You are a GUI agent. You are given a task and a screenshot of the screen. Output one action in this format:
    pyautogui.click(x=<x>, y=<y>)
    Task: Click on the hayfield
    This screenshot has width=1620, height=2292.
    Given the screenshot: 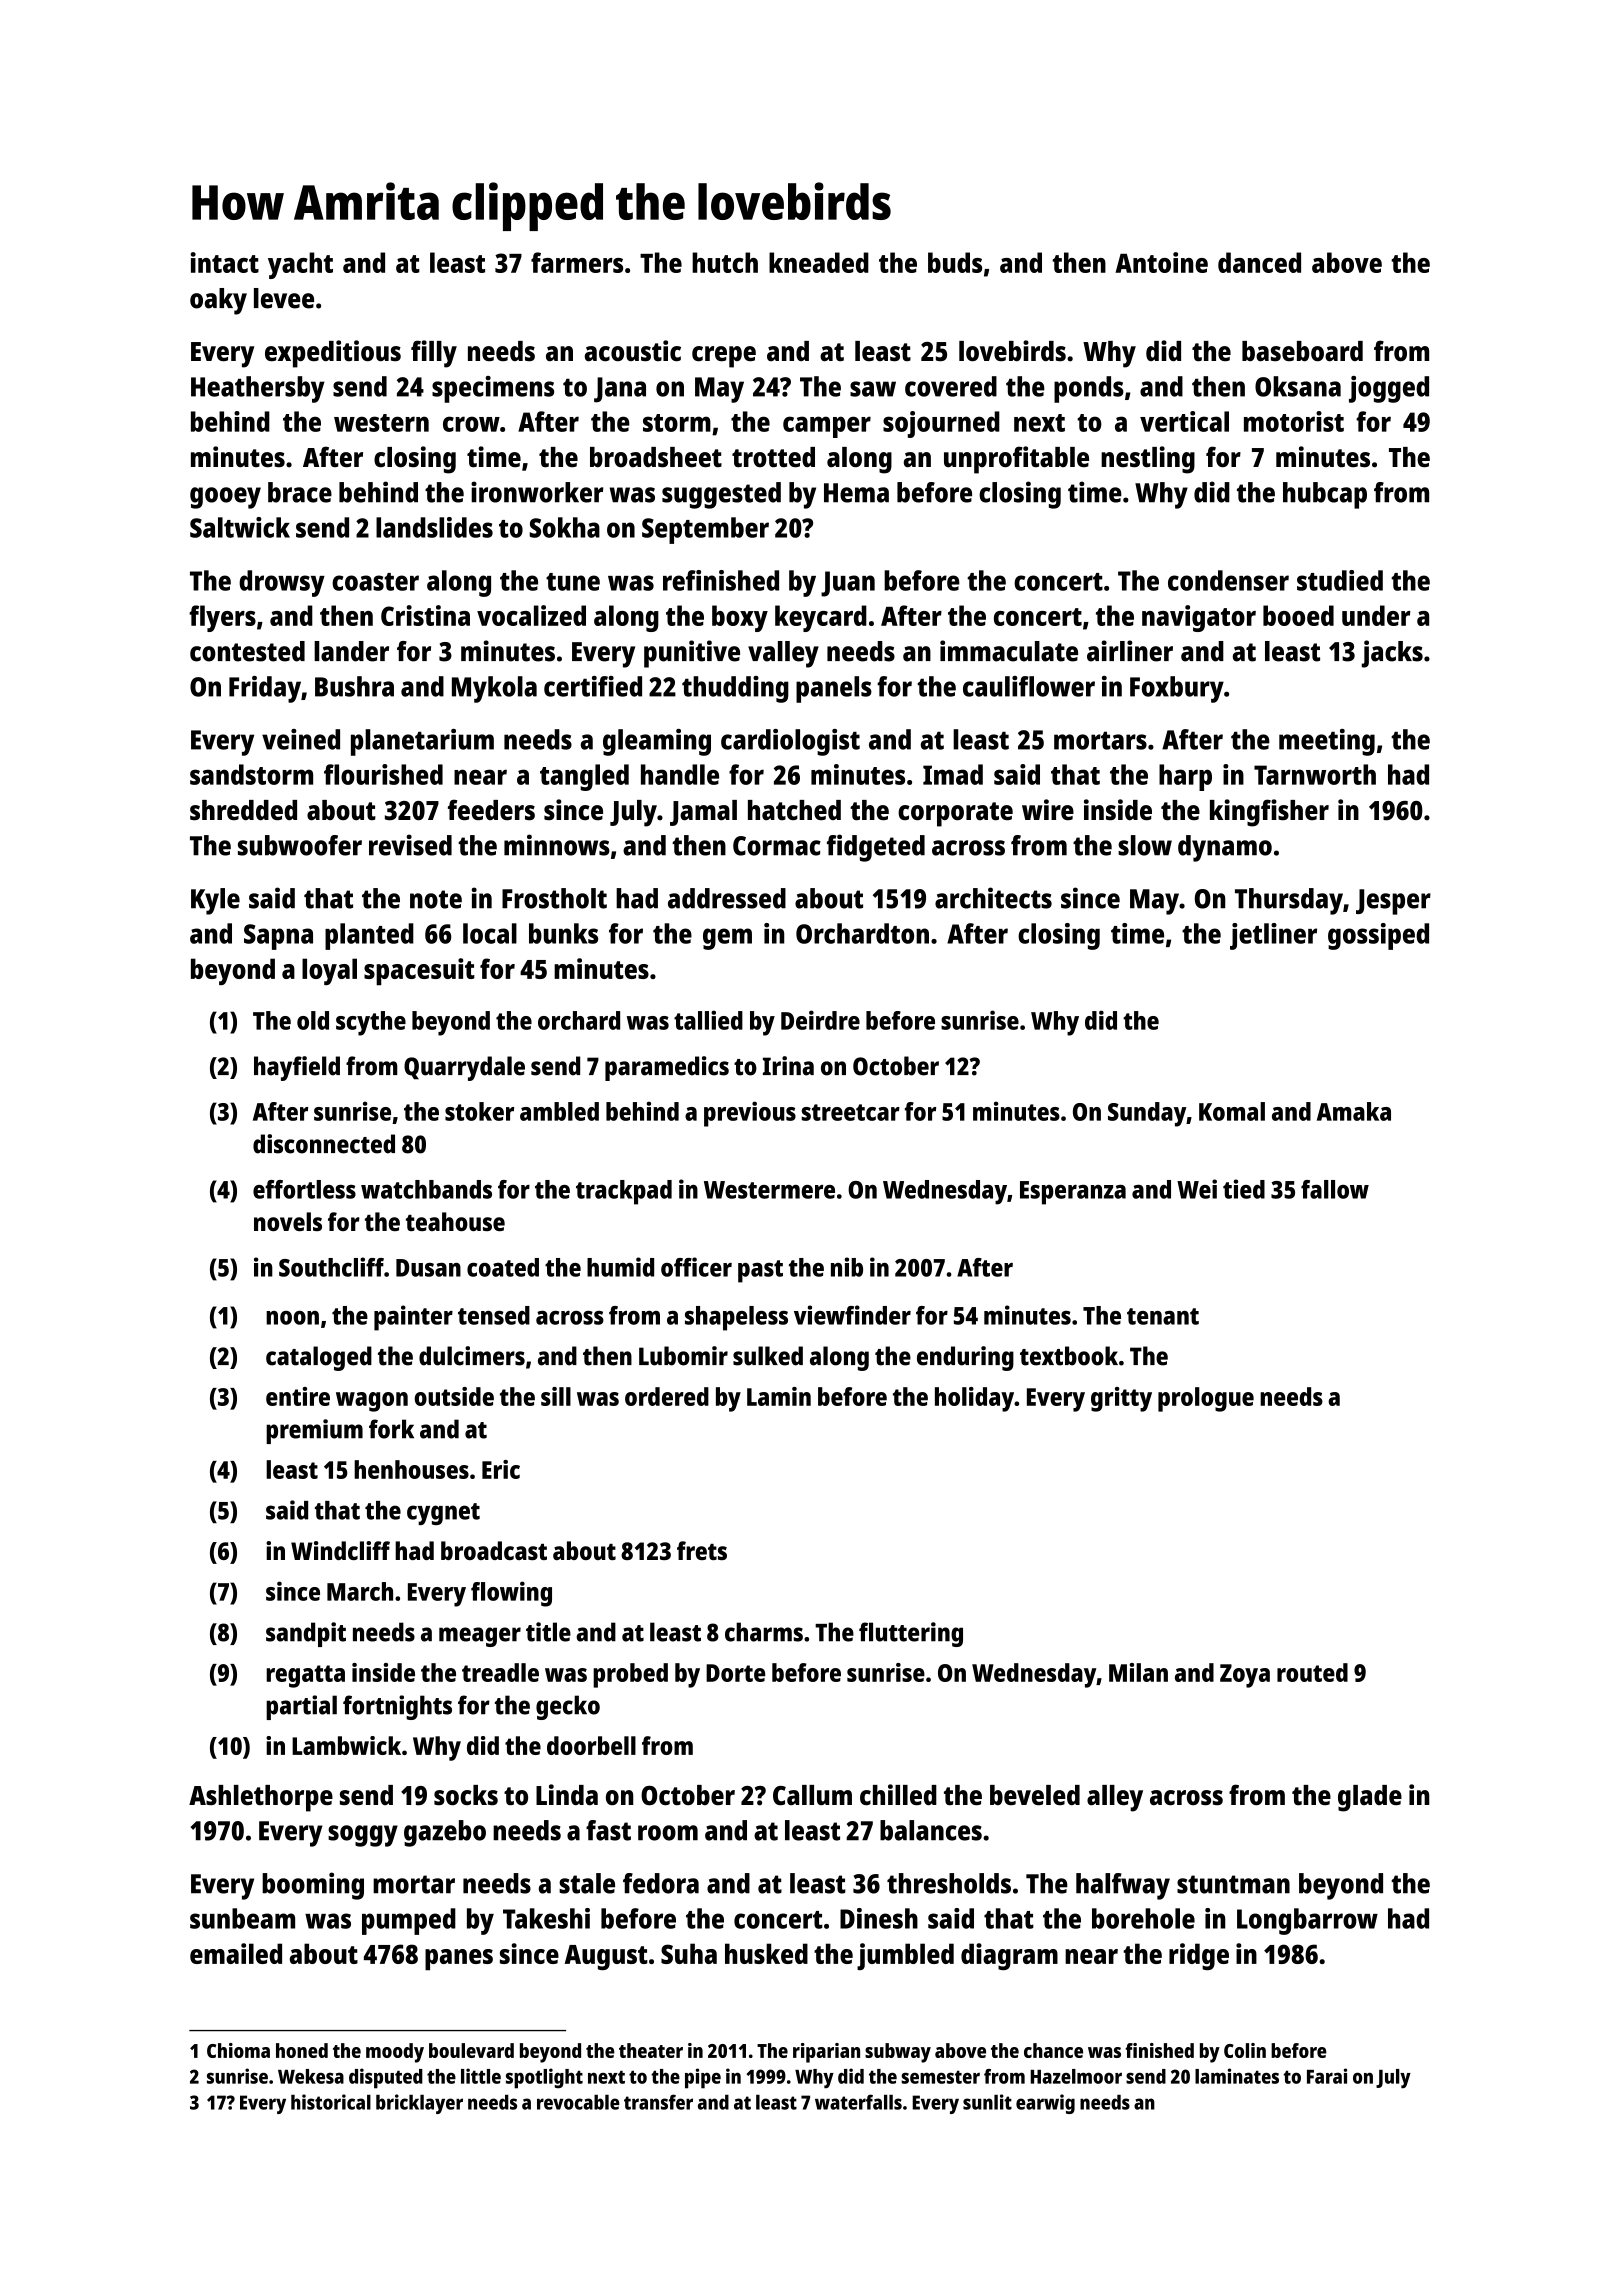 What is the action you would take?
    pyautogui.click(x=297, y=1068)
